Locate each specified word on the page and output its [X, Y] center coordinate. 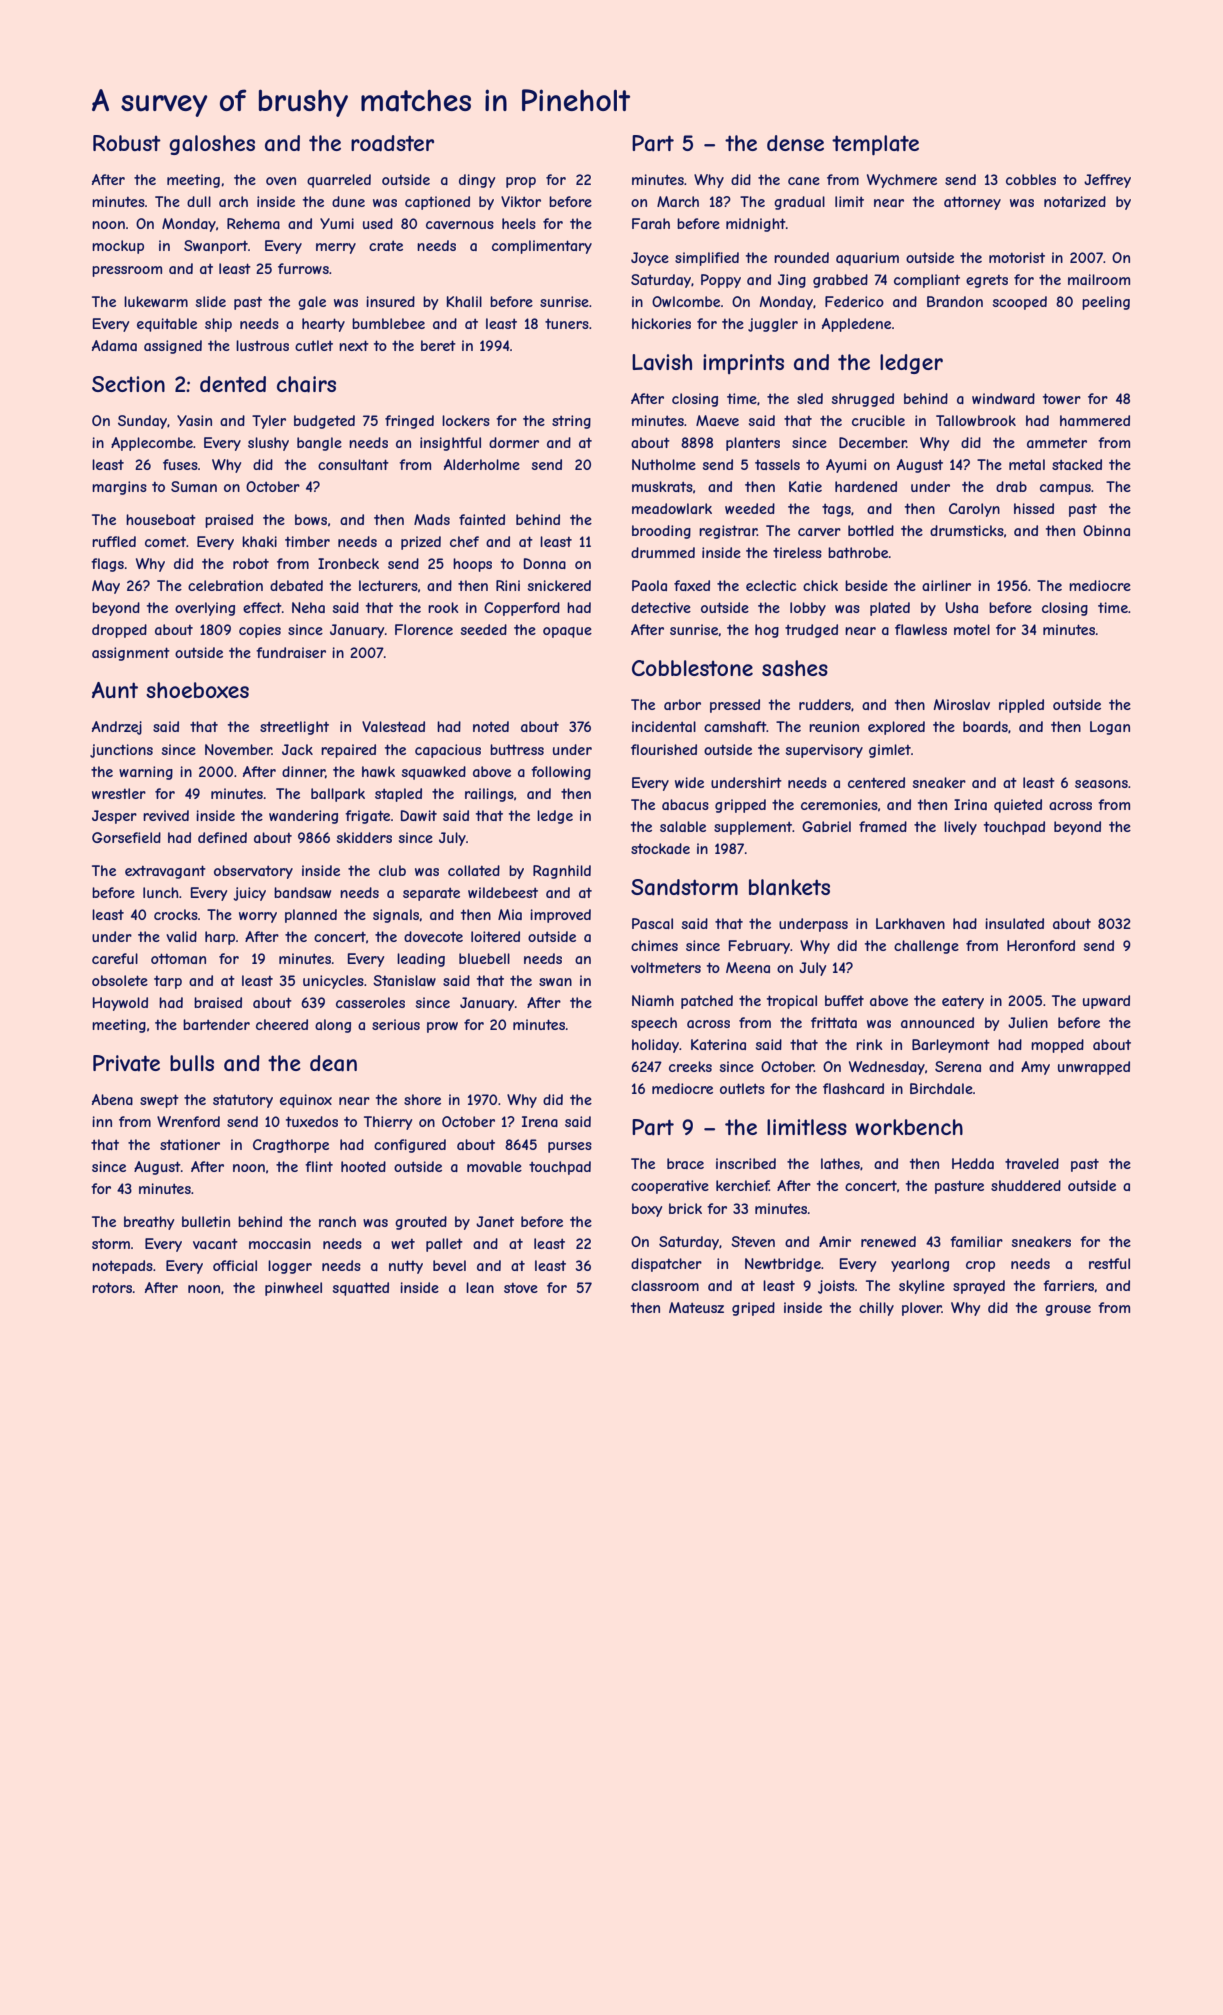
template [875, 145]
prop [521, 182]
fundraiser [291, 652]
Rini [508, 585]
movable [494, 1166]
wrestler [119, 793]
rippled [1021, 706]
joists [836, 1287]
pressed [735, 706]
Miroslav [961, 704]
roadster [392, 143]
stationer [190, 1144]
